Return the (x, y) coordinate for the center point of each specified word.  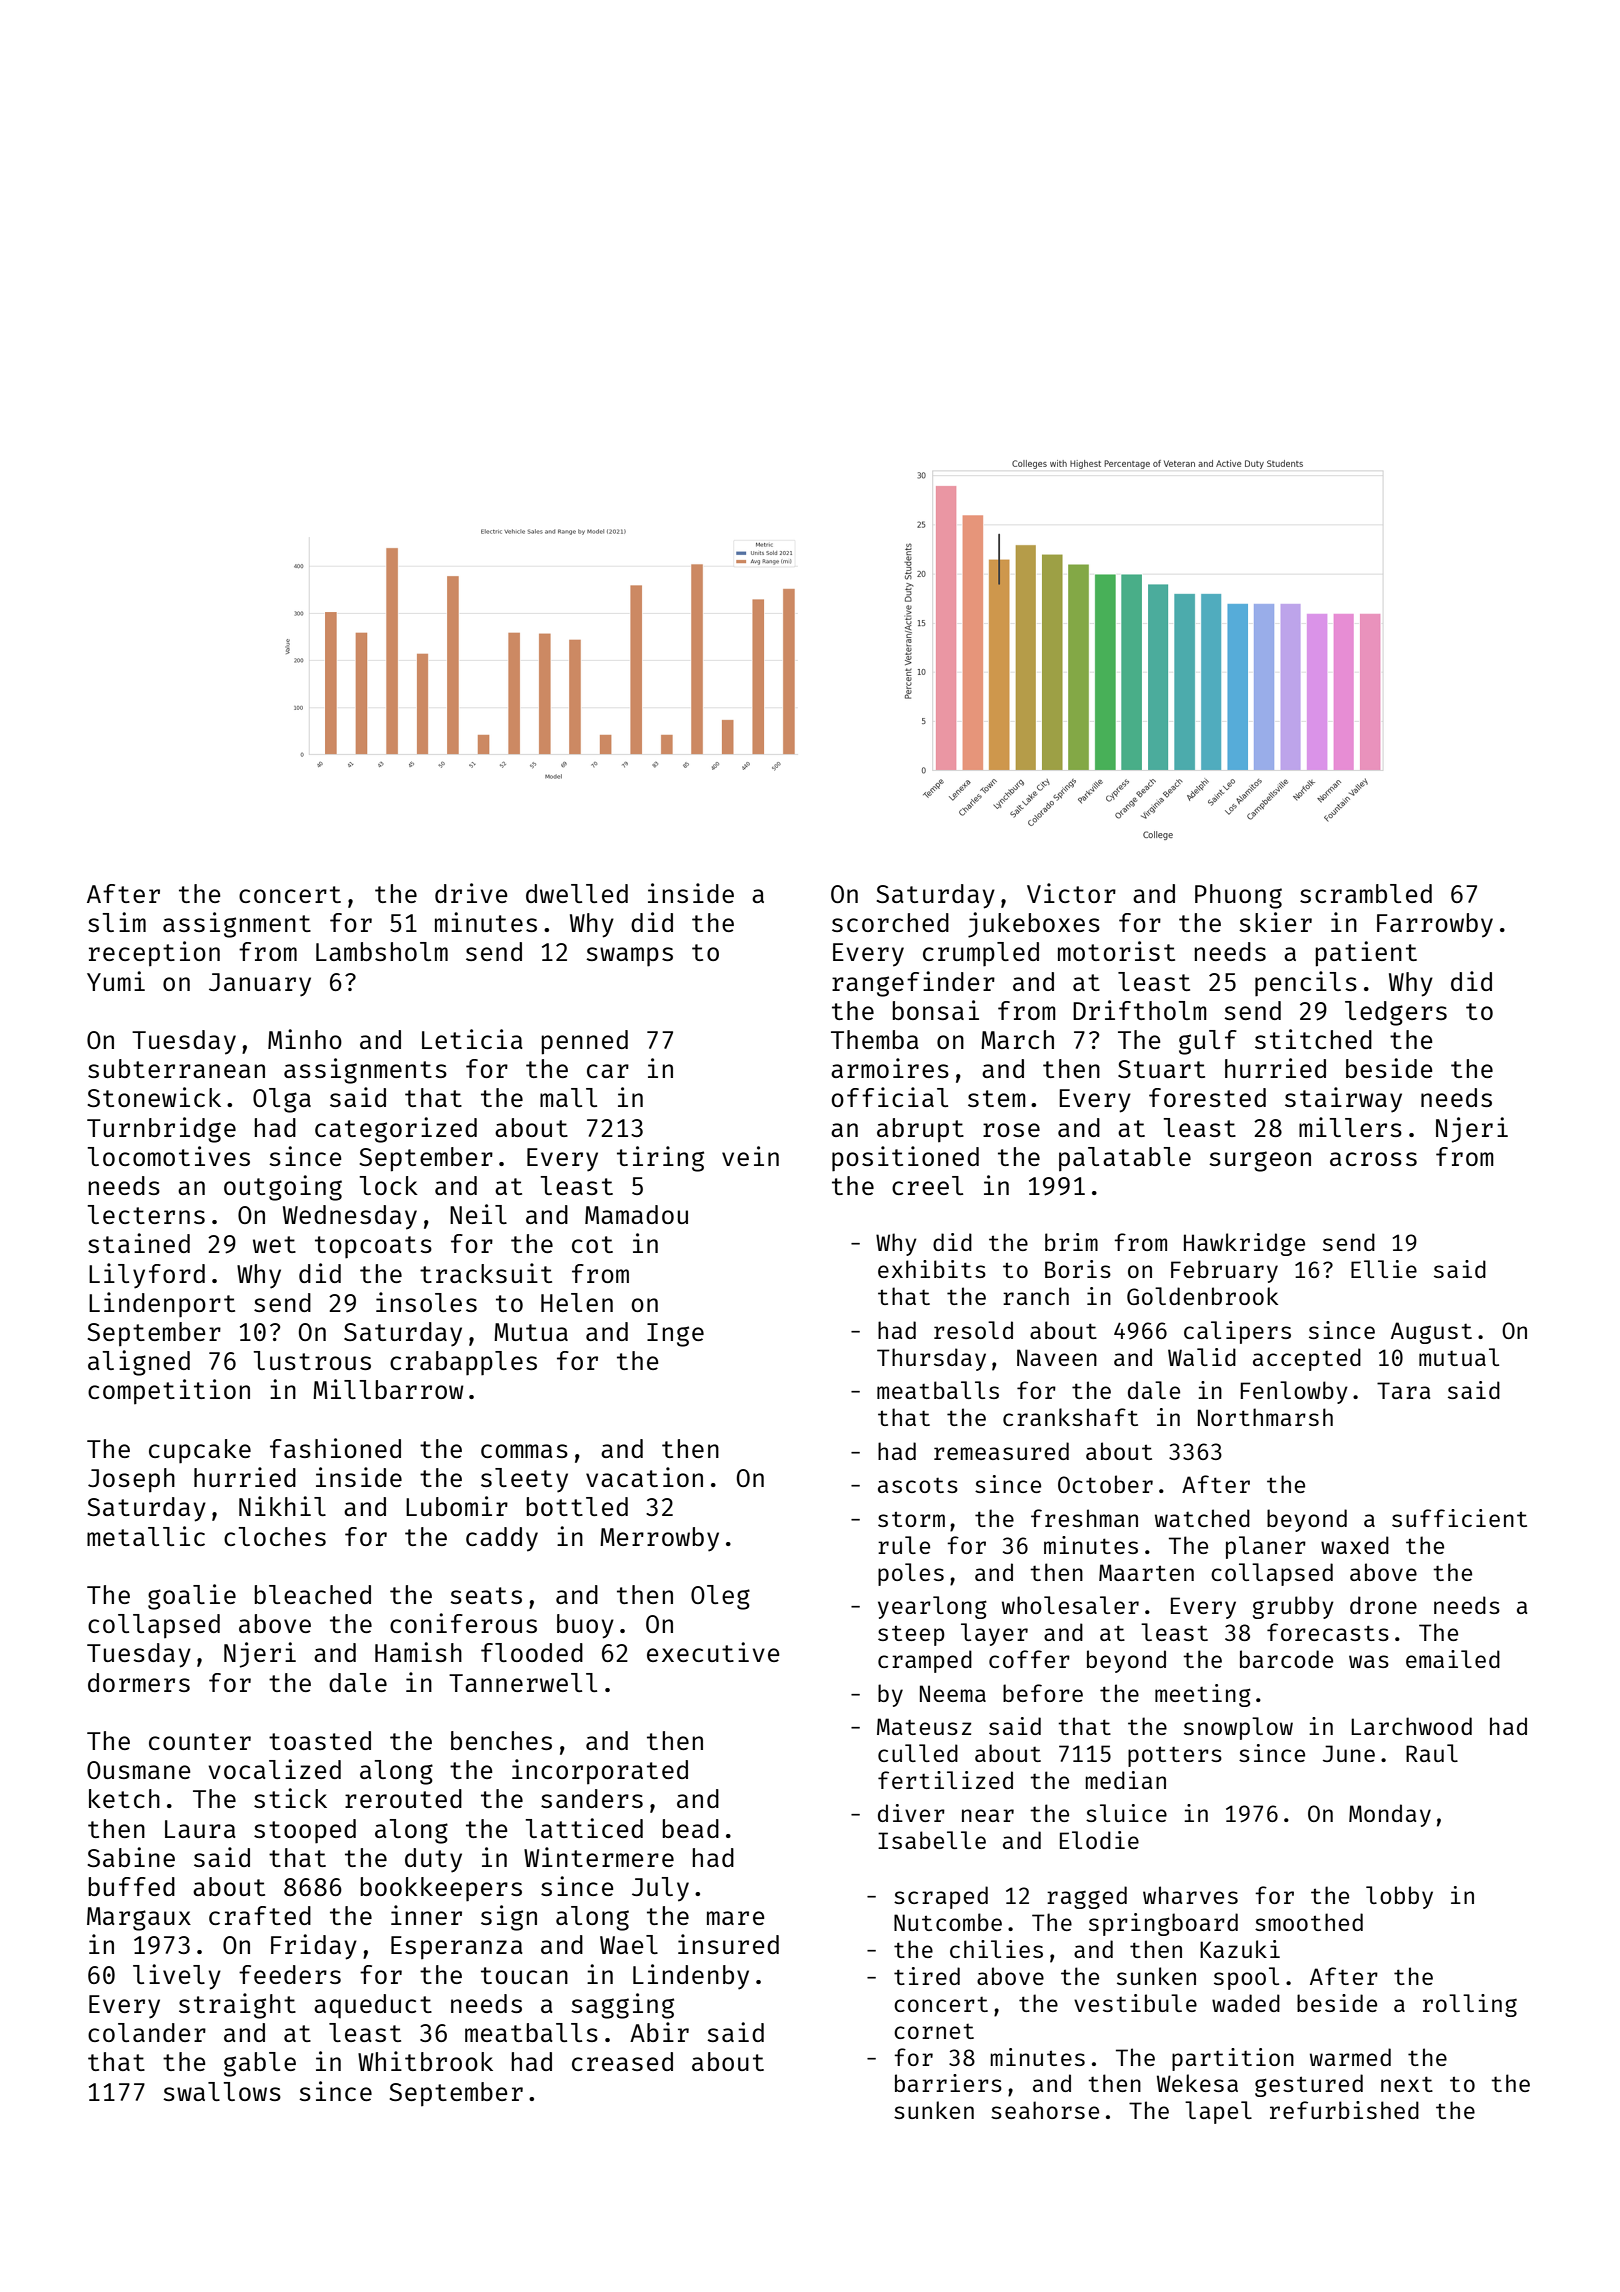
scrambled (1366, 893)
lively (177, 1977)
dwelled (577, 893)
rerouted (403, 1798)
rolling (1470, 2005)
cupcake (200, 1451)
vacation (644, 1477)
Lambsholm (382, 951)
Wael (629, 1944)
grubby (1293, 1607)
